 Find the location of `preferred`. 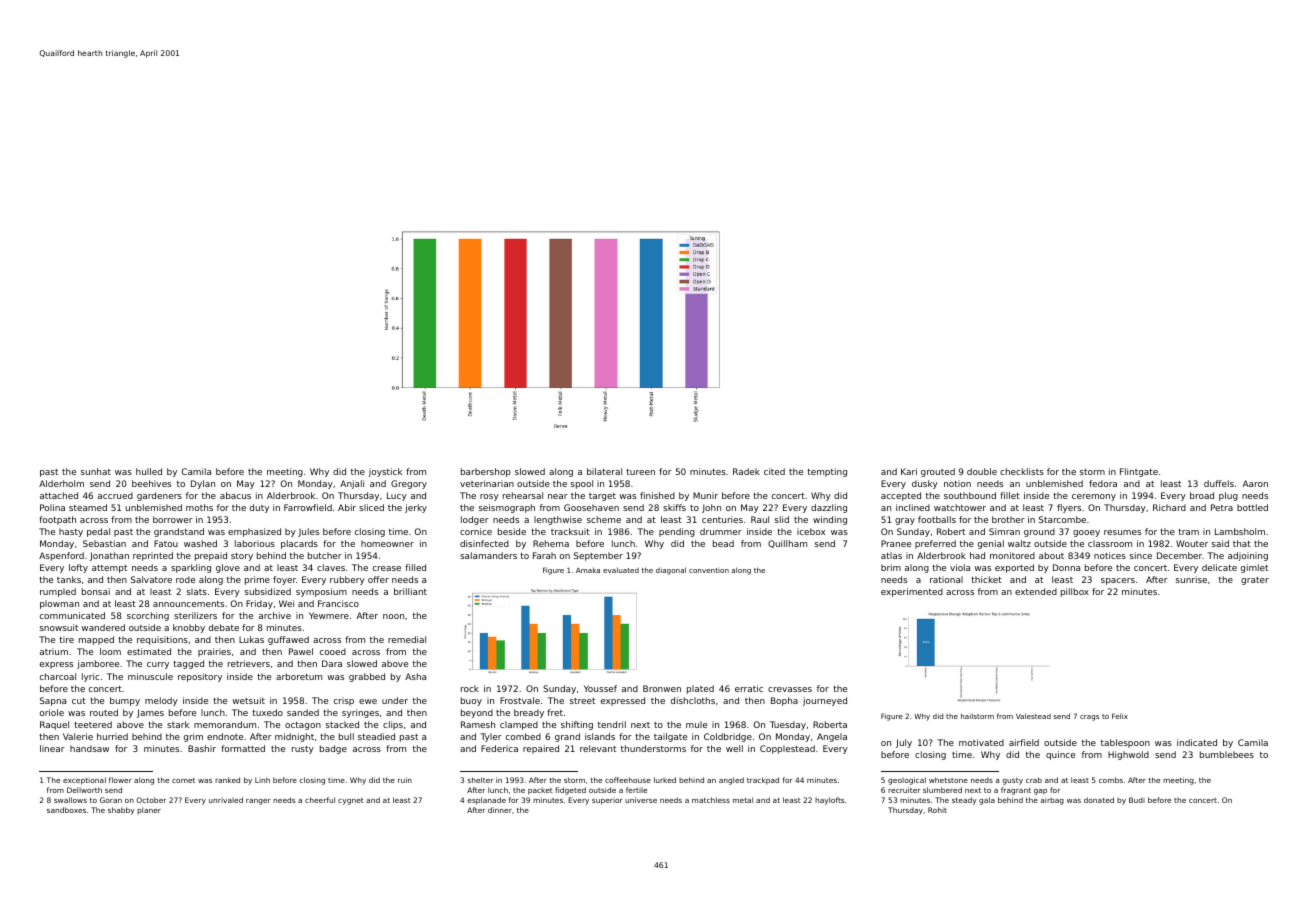

preferred is located at coordinates (935, 544).
